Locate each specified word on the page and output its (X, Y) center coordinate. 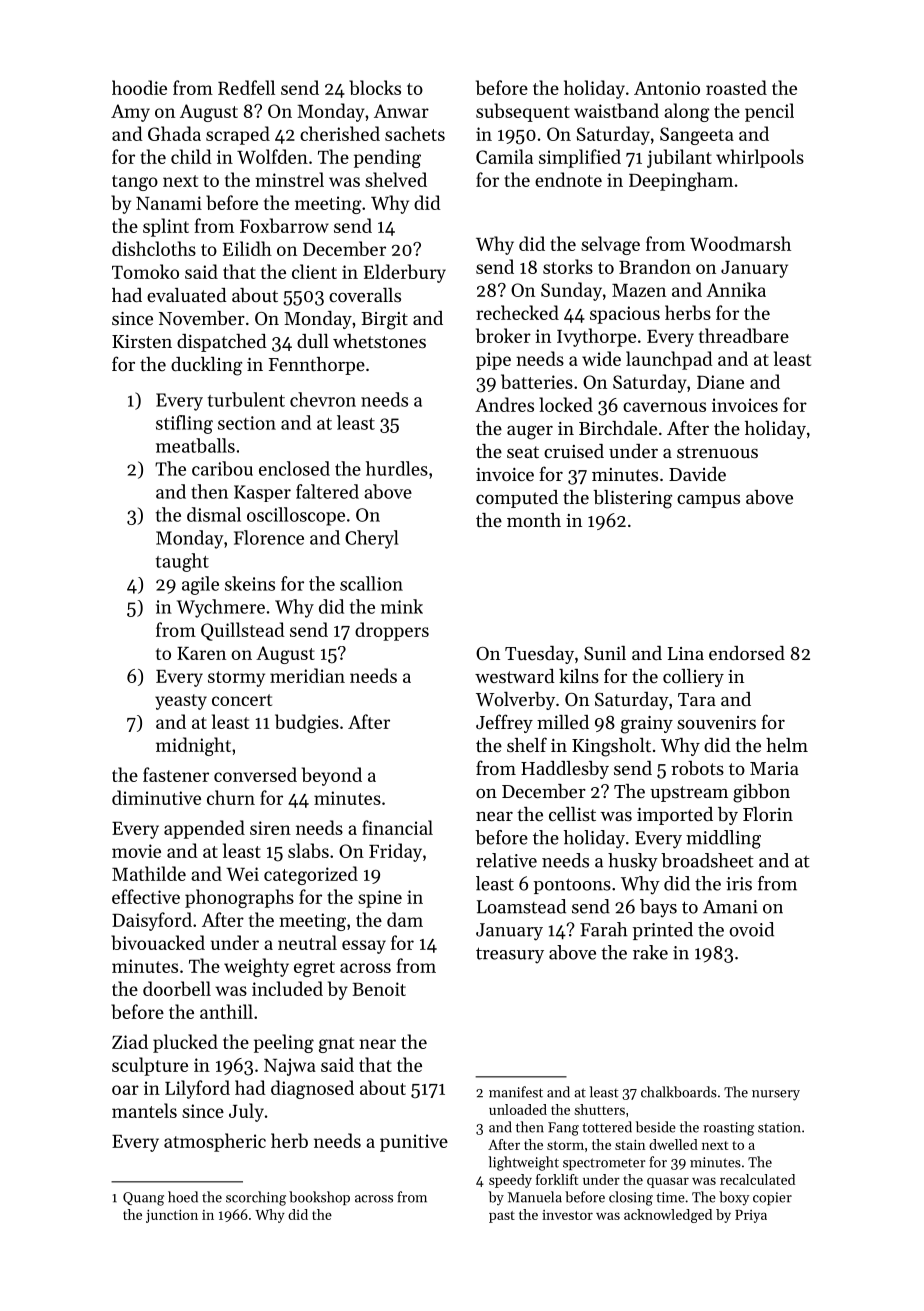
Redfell (246, 87)
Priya (751, 1216)
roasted (736, 87)
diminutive (156, 797)
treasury (510, 955)
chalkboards (679, 1092)
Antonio (667, 88)
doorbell (177, 988)
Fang (563, 1129)
